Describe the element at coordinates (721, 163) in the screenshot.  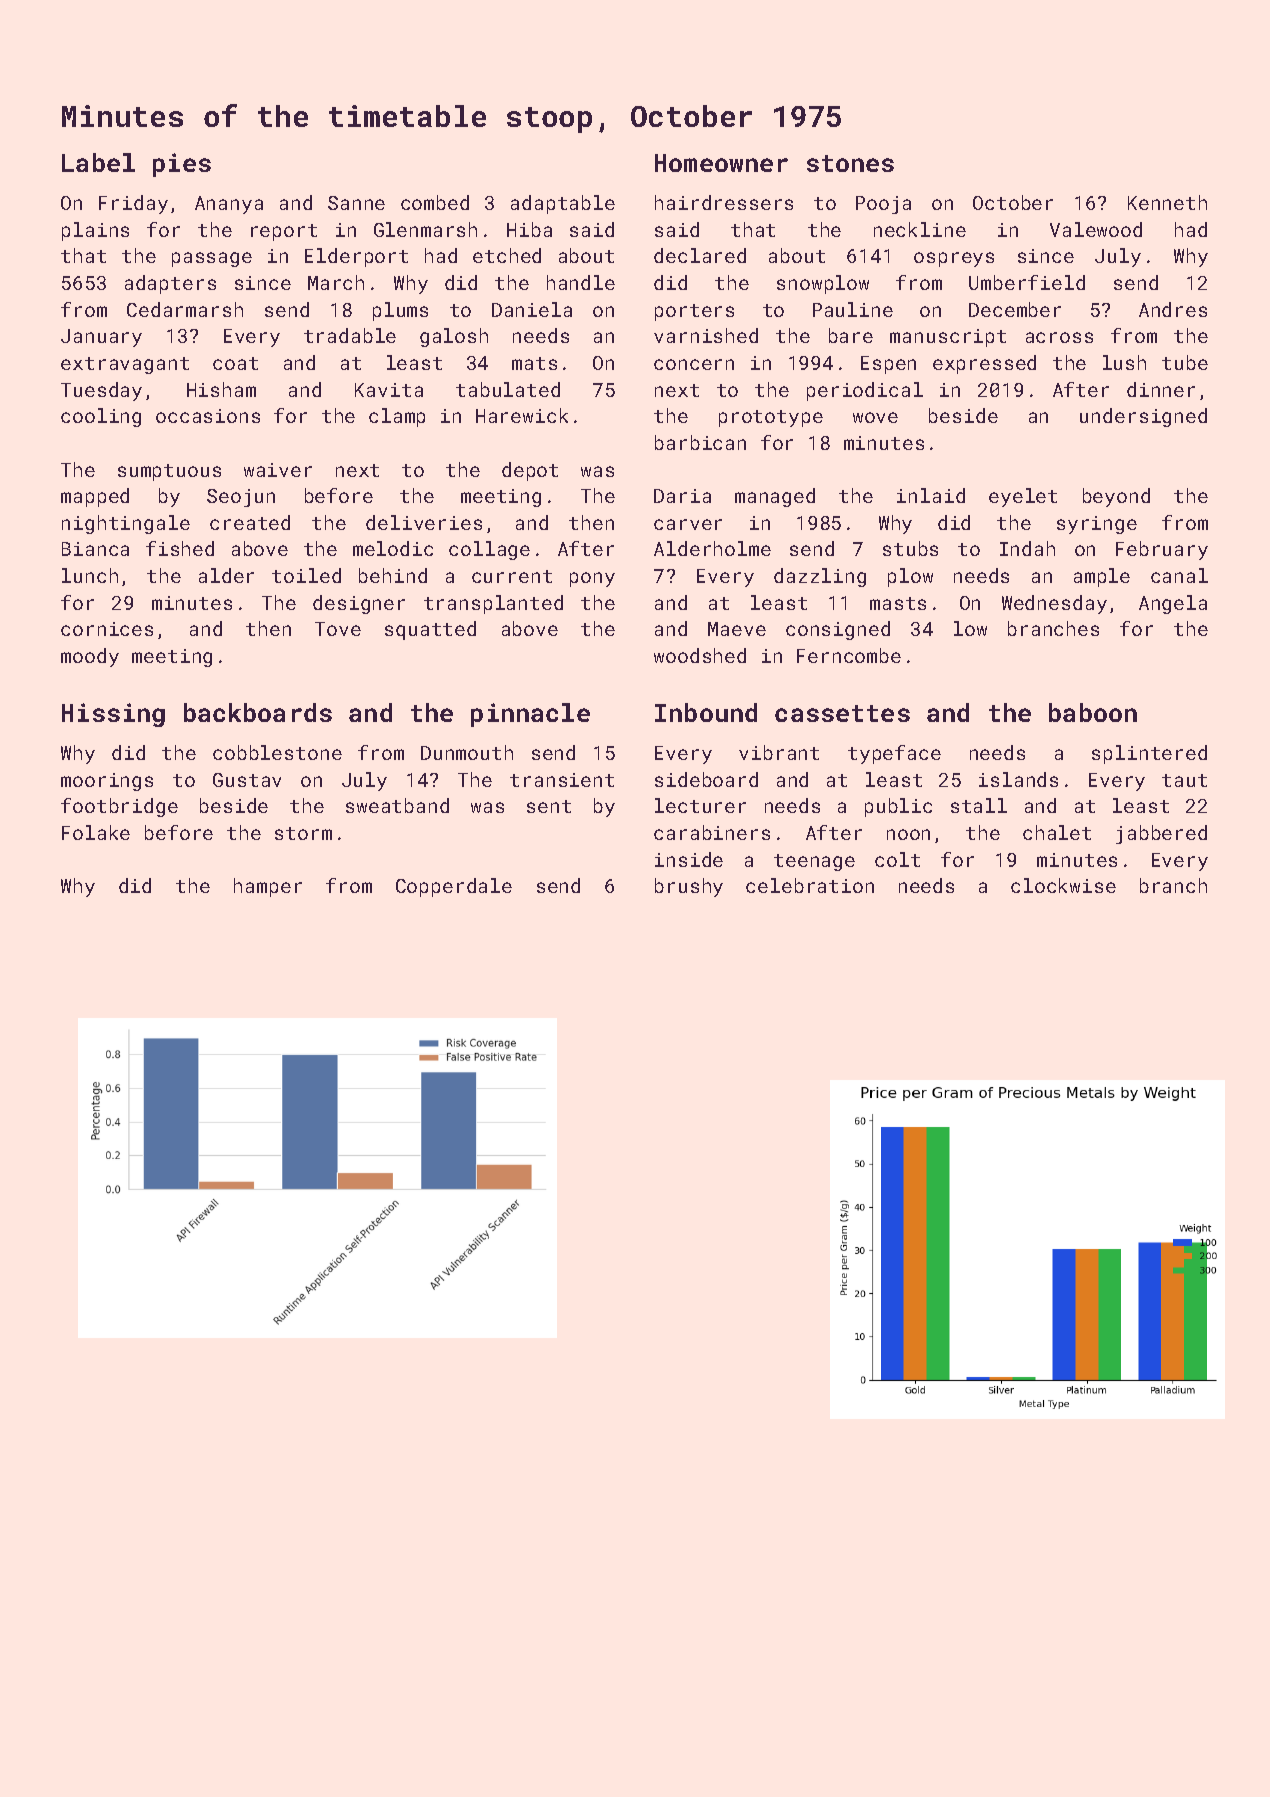
I see `Homeowner` at that location.
